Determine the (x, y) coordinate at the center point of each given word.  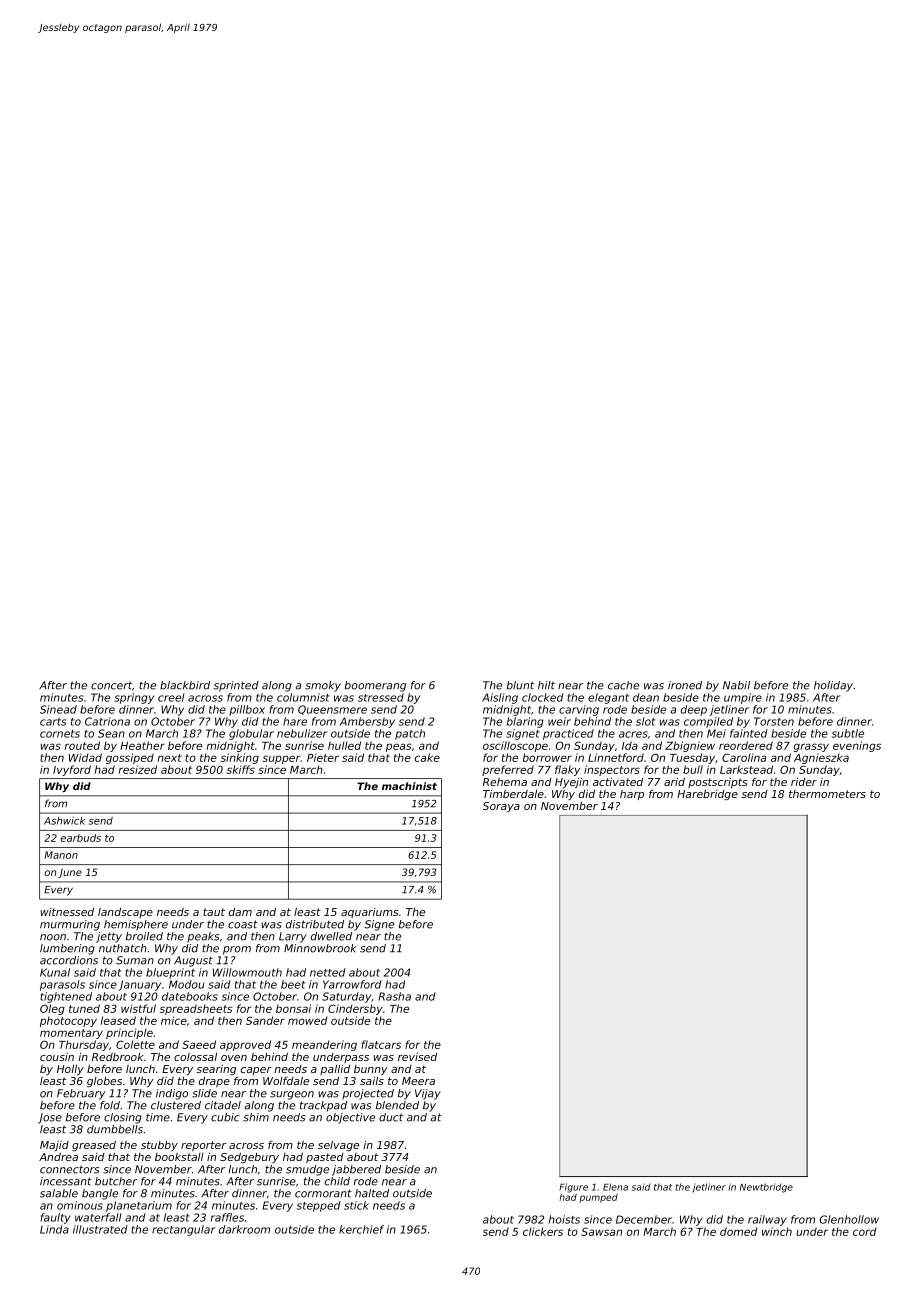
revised (417, 1056)
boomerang (375, 686)
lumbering (67, 949)
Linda (54, 1229)
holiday (833, 686)
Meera (418, 1081)
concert (111, 685)
